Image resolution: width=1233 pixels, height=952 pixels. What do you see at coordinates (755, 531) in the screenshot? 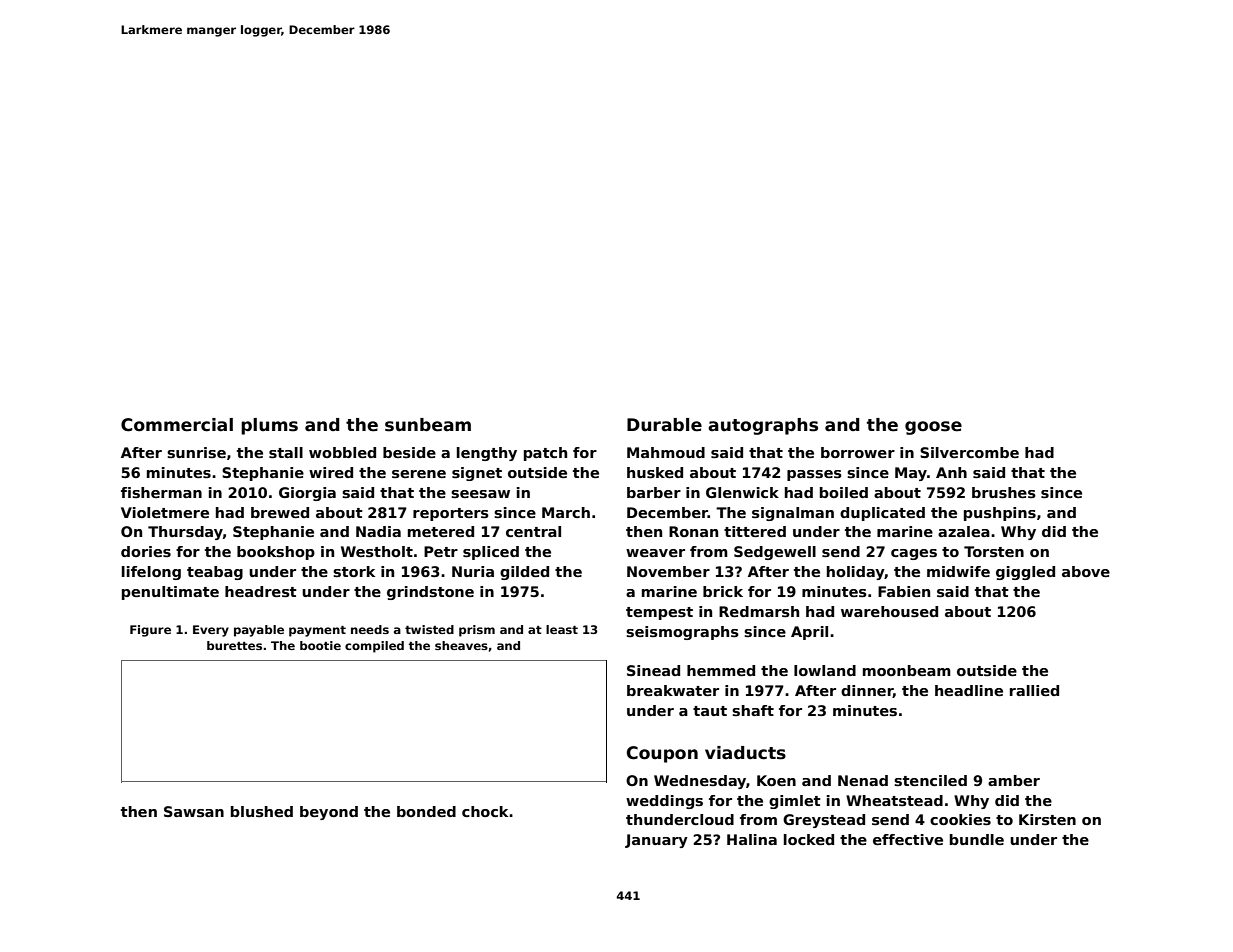
I see `tittered` at bounding box center [755, 531].
